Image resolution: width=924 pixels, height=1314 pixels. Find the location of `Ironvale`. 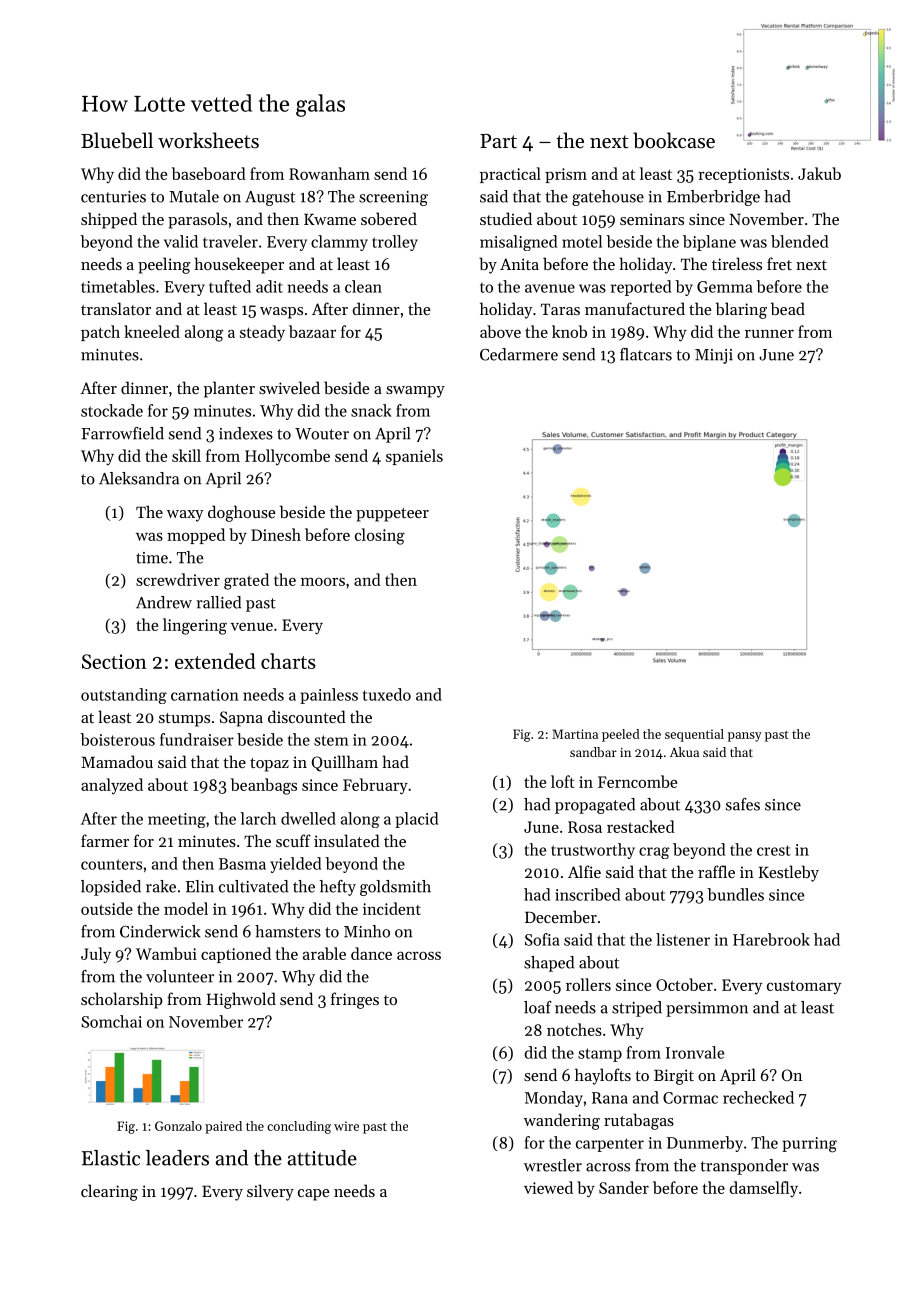

Ironvale is located at coordinates (695, 1052).
